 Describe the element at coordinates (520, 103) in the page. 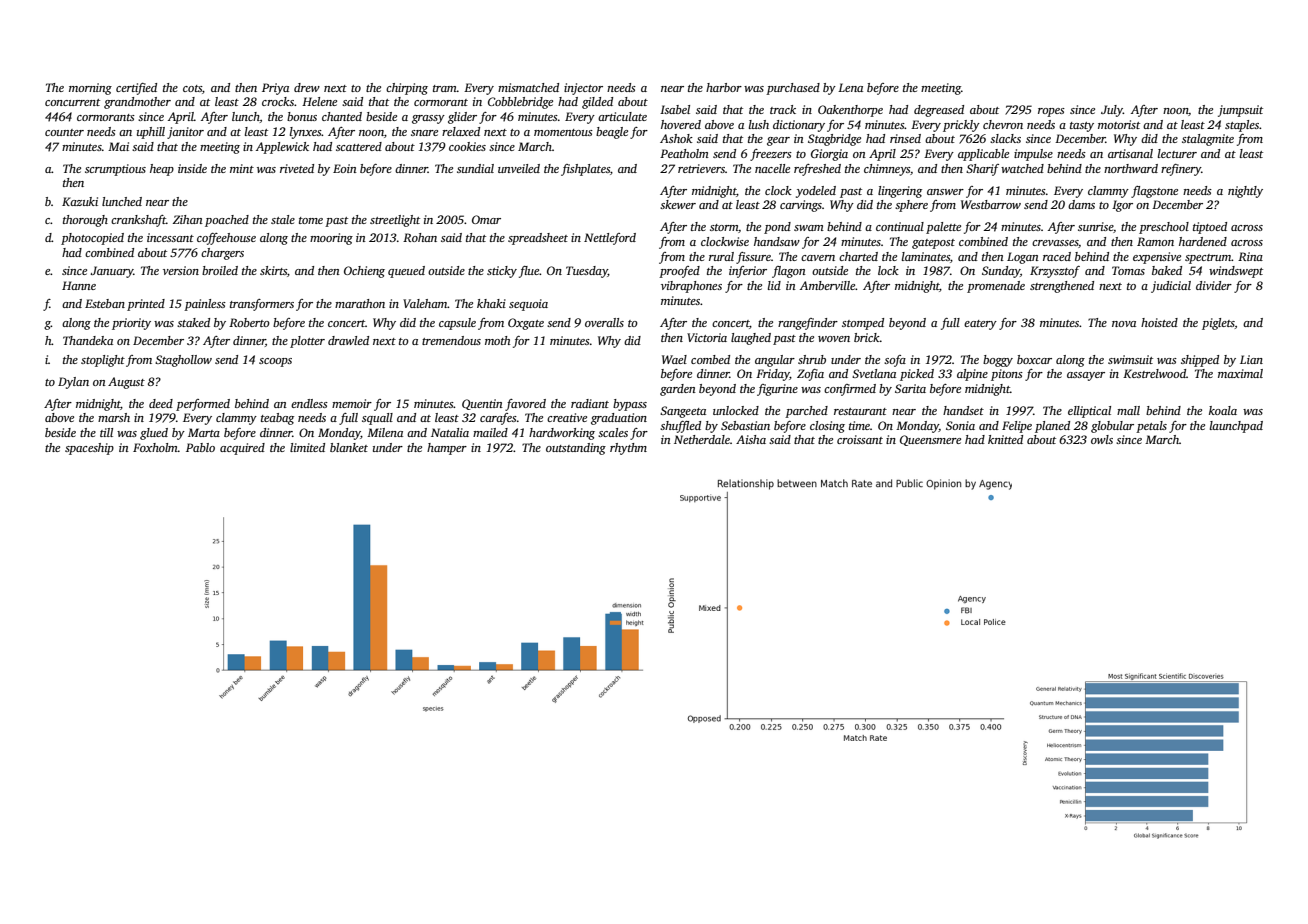

I see `Cobblebridge` at that location.
